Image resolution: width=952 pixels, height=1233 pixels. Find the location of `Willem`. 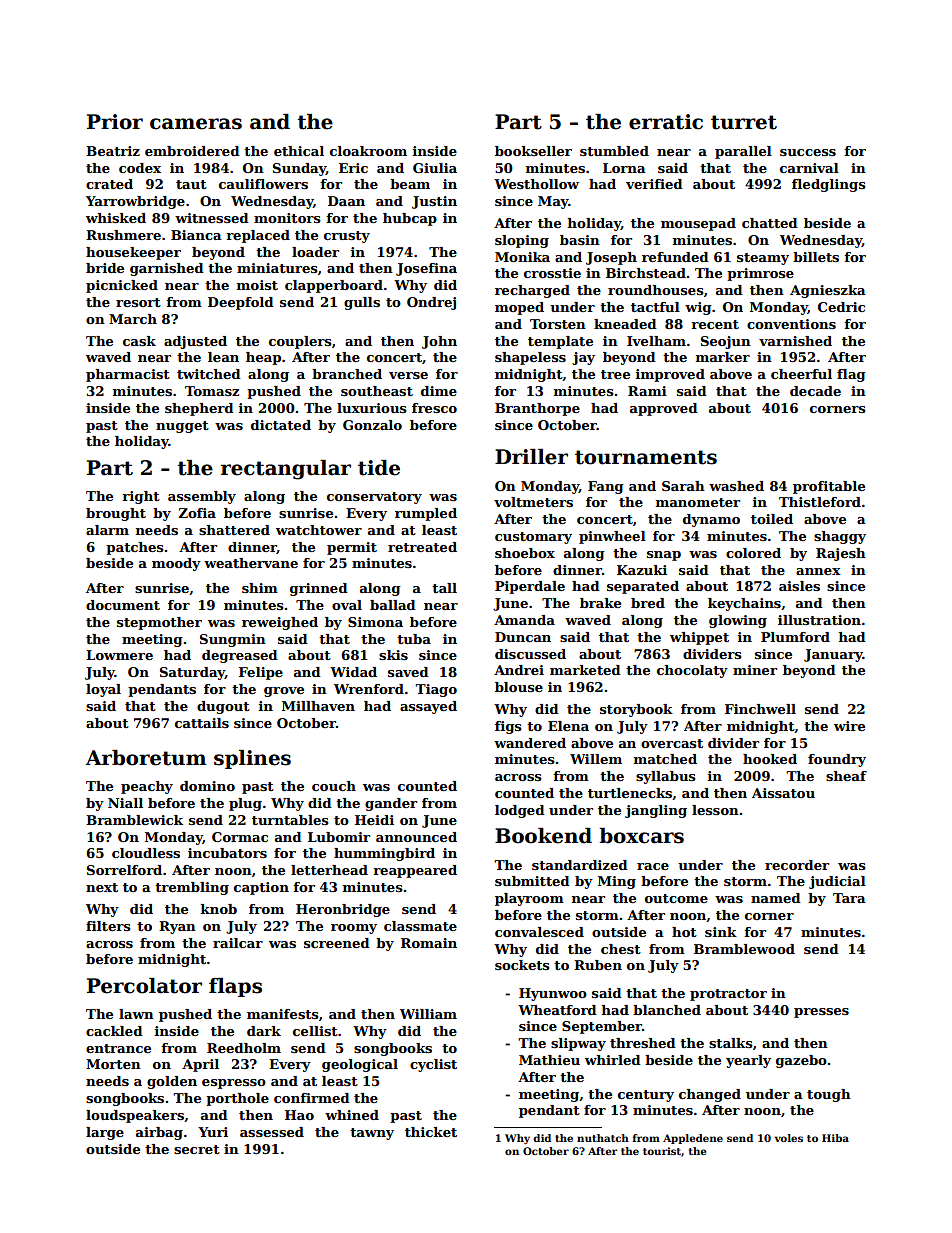

Willem is located at coordinates (596, 759).
